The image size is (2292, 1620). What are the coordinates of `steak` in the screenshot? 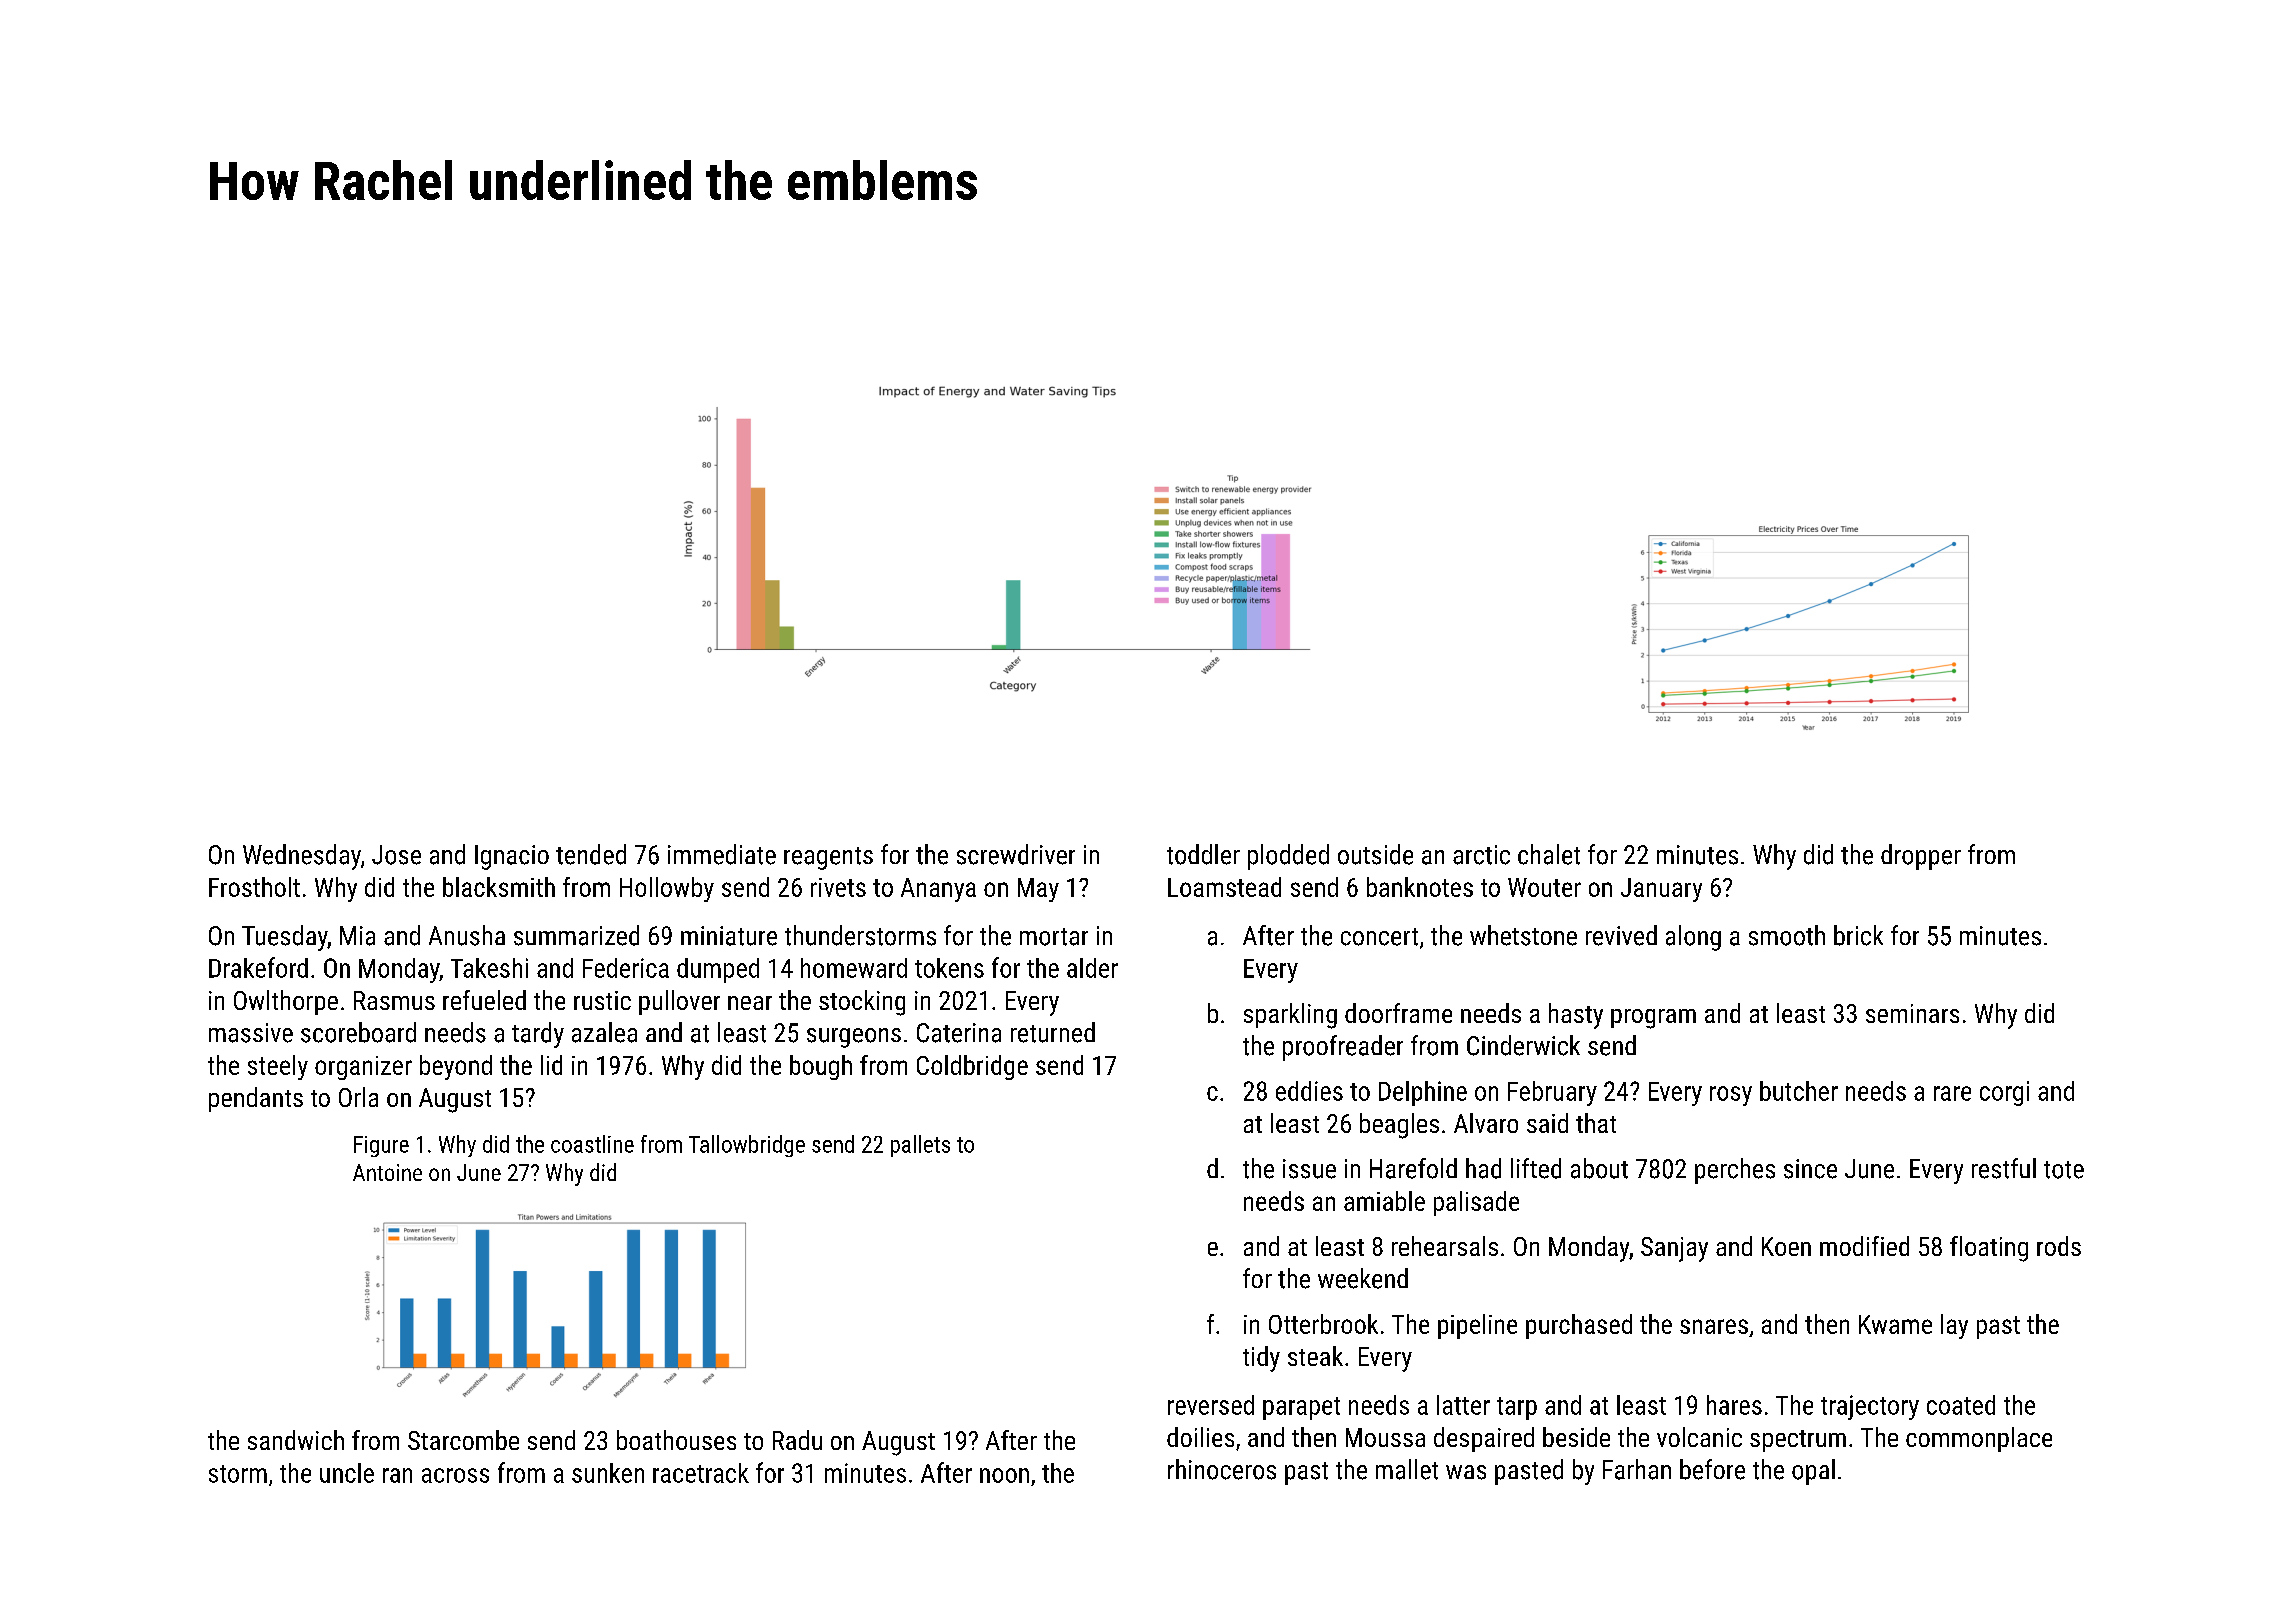 It's located at (1315, 1356).
